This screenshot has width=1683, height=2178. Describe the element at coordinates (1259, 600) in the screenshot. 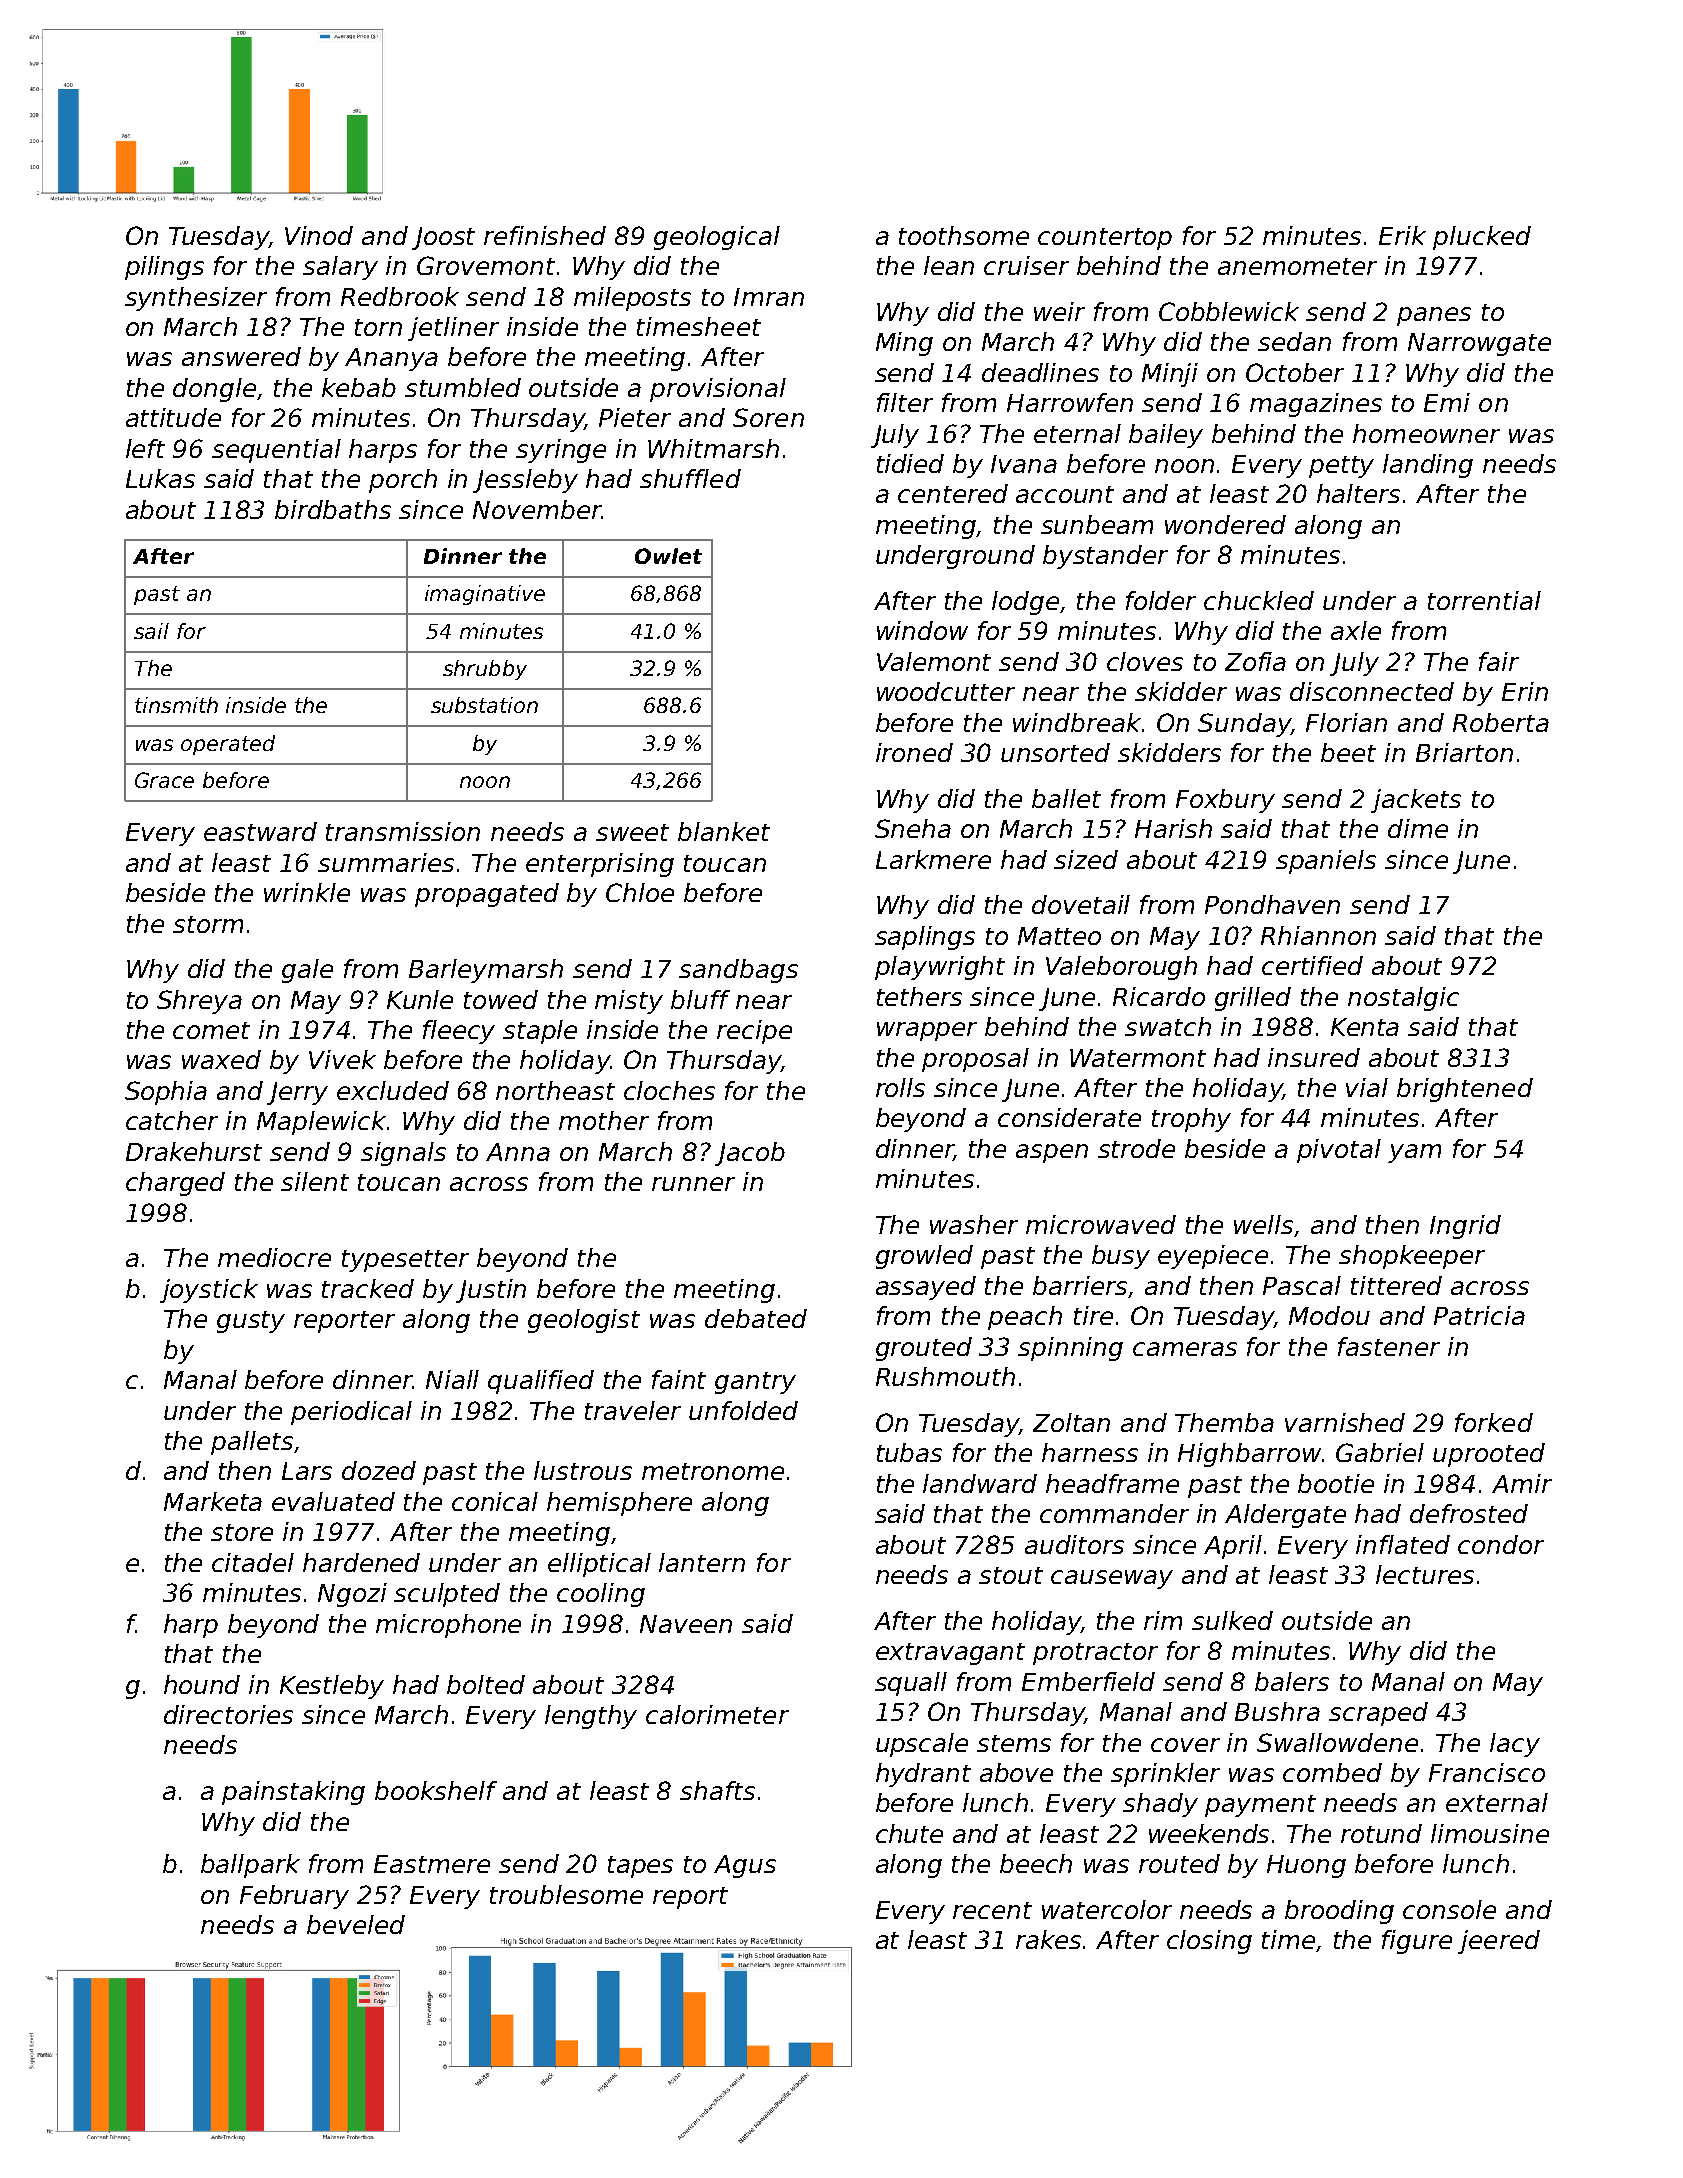

I see `chuckled` at that location.
